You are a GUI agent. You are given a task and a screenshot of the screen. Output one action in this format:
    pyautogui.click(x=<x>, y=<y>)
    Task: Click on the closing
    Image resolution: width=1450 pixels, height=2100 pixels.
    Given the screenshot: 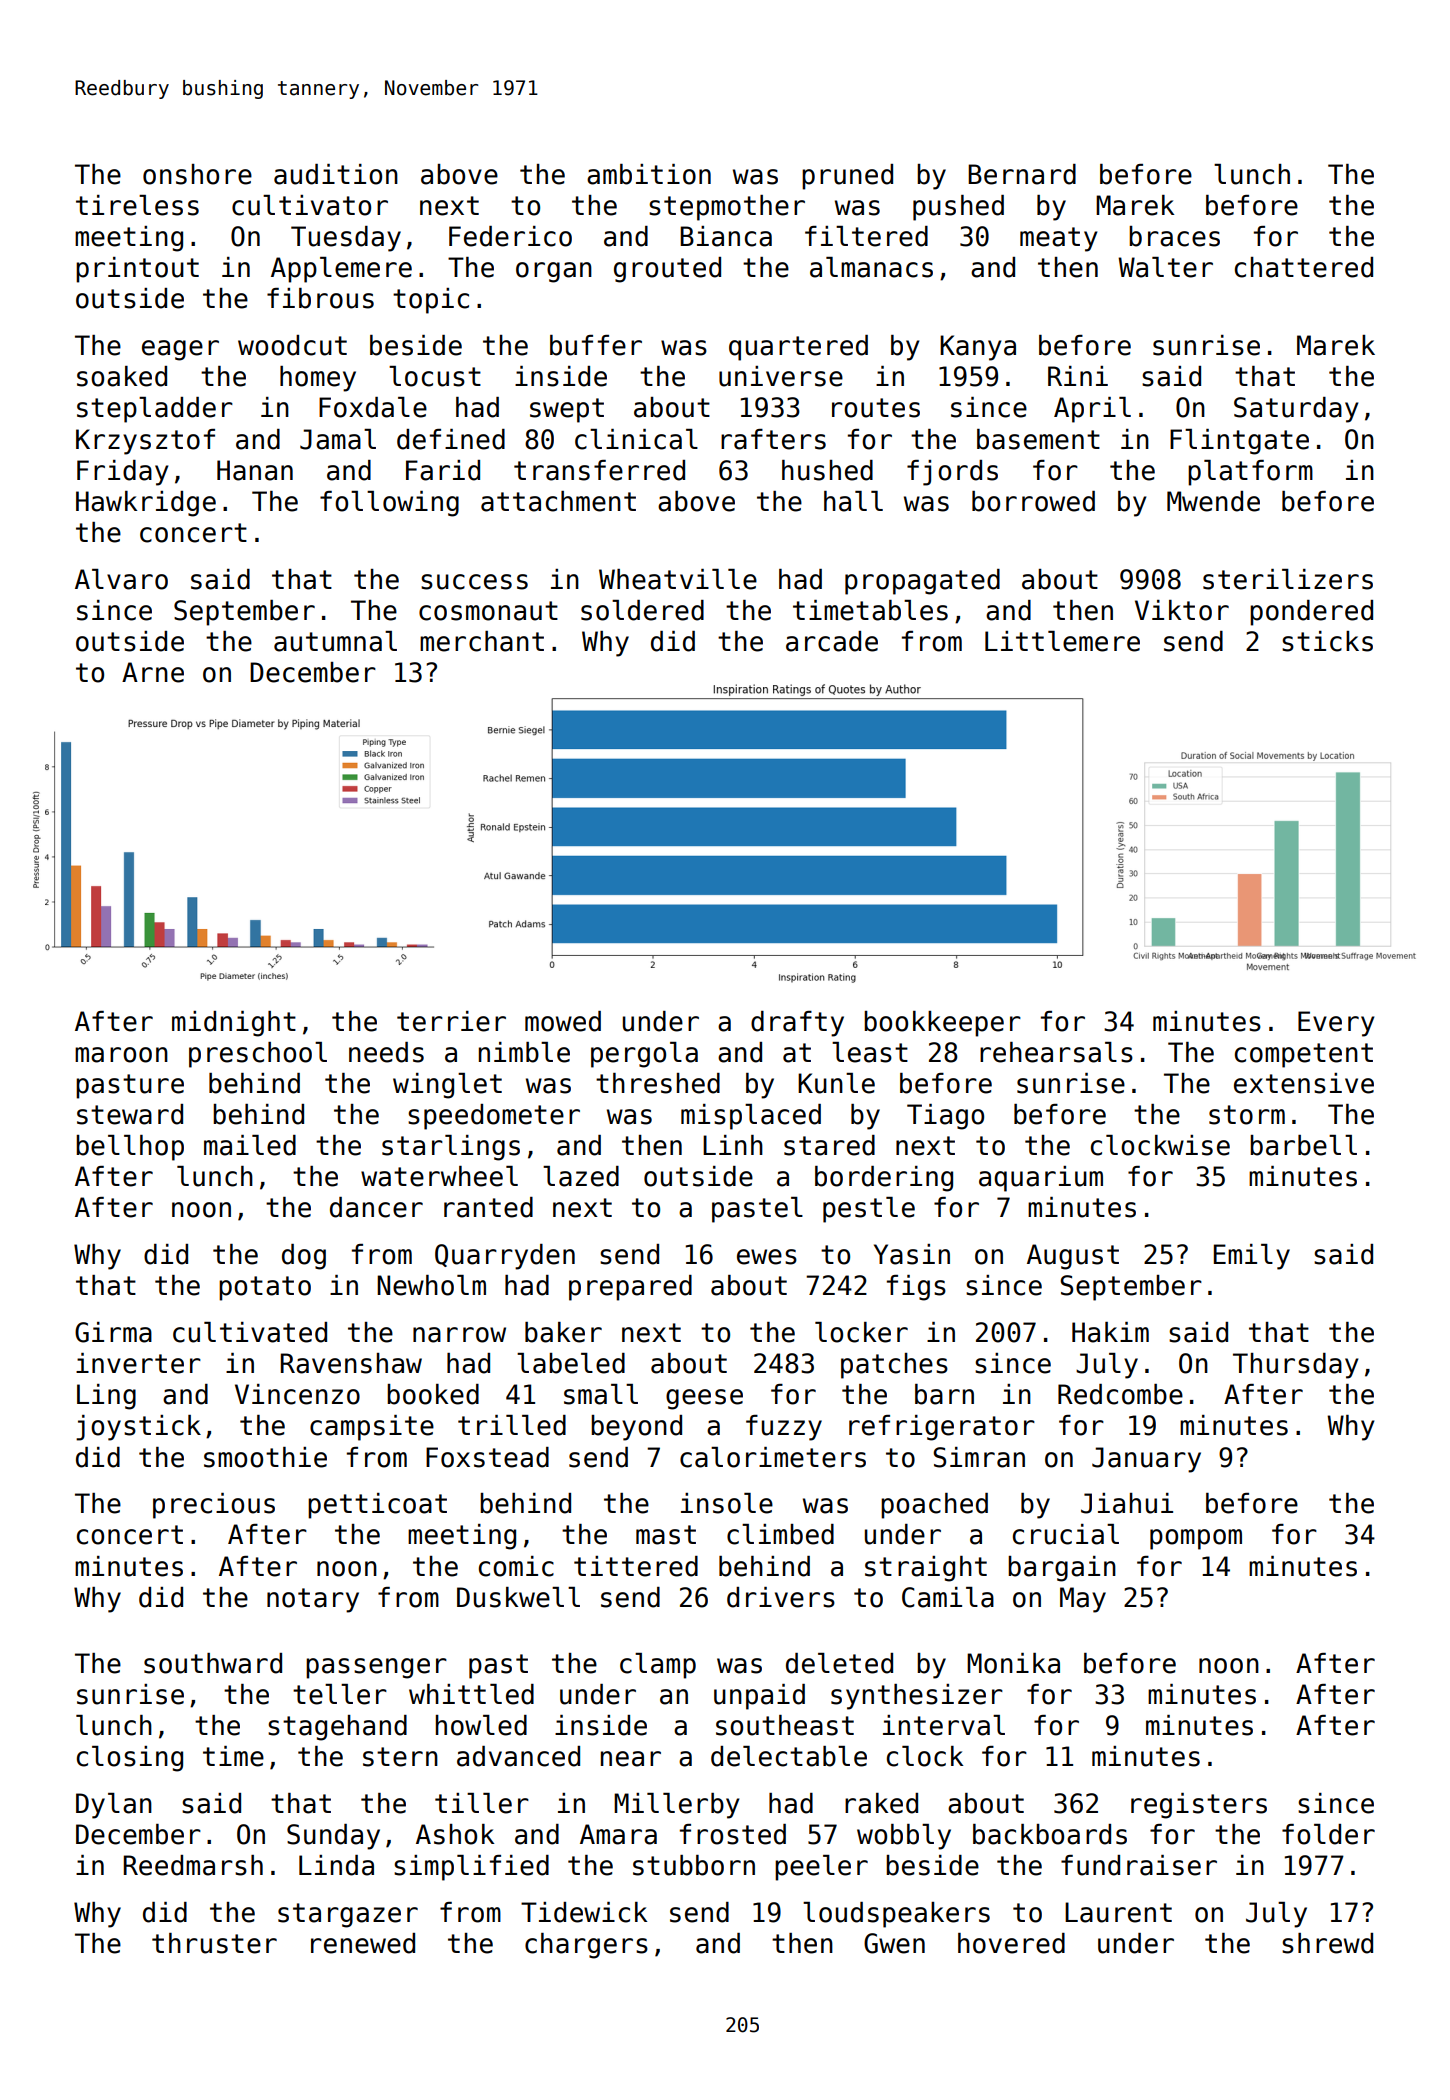 What is the action you would take?
    pyautogui.click(x=130, y=1759)
